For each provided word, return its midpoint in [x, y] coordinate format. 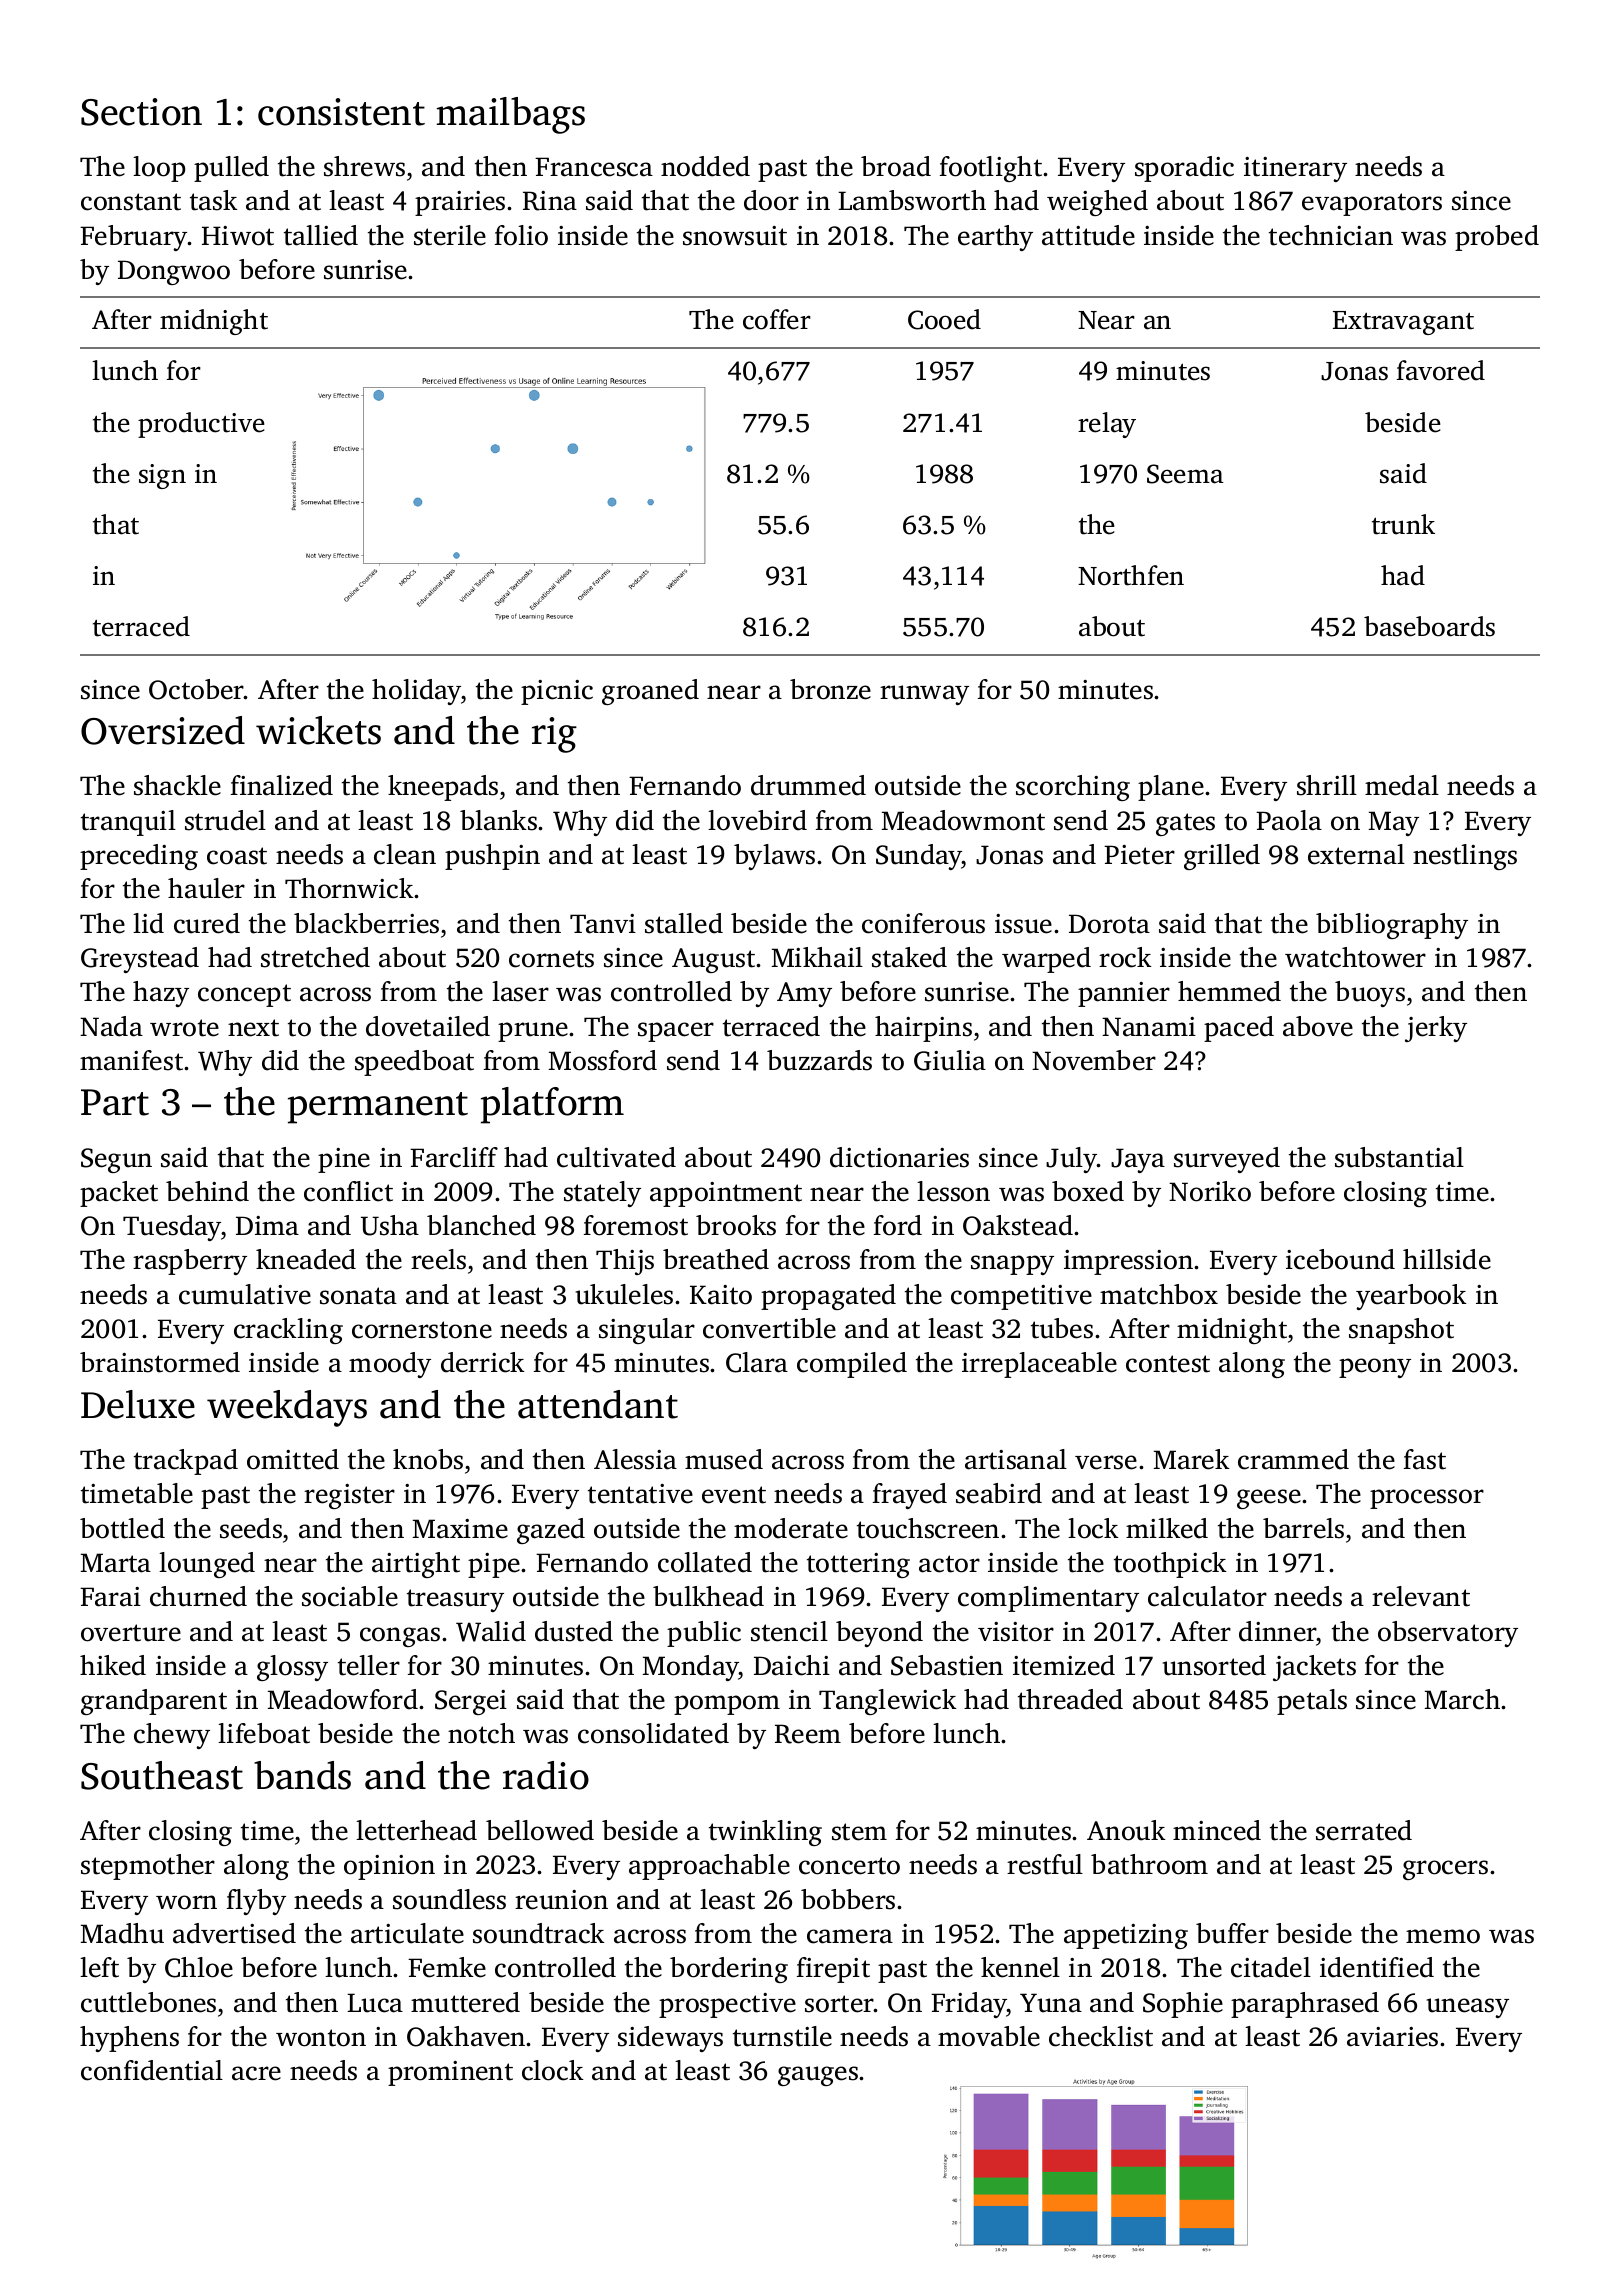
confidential [152, 2070]
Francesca [594, 167]
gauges [818, 2076]
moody [390, 1365]
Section [141, 112]
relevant [1421, 1596]
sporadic [1184, 169]
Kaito [721, 1295]
